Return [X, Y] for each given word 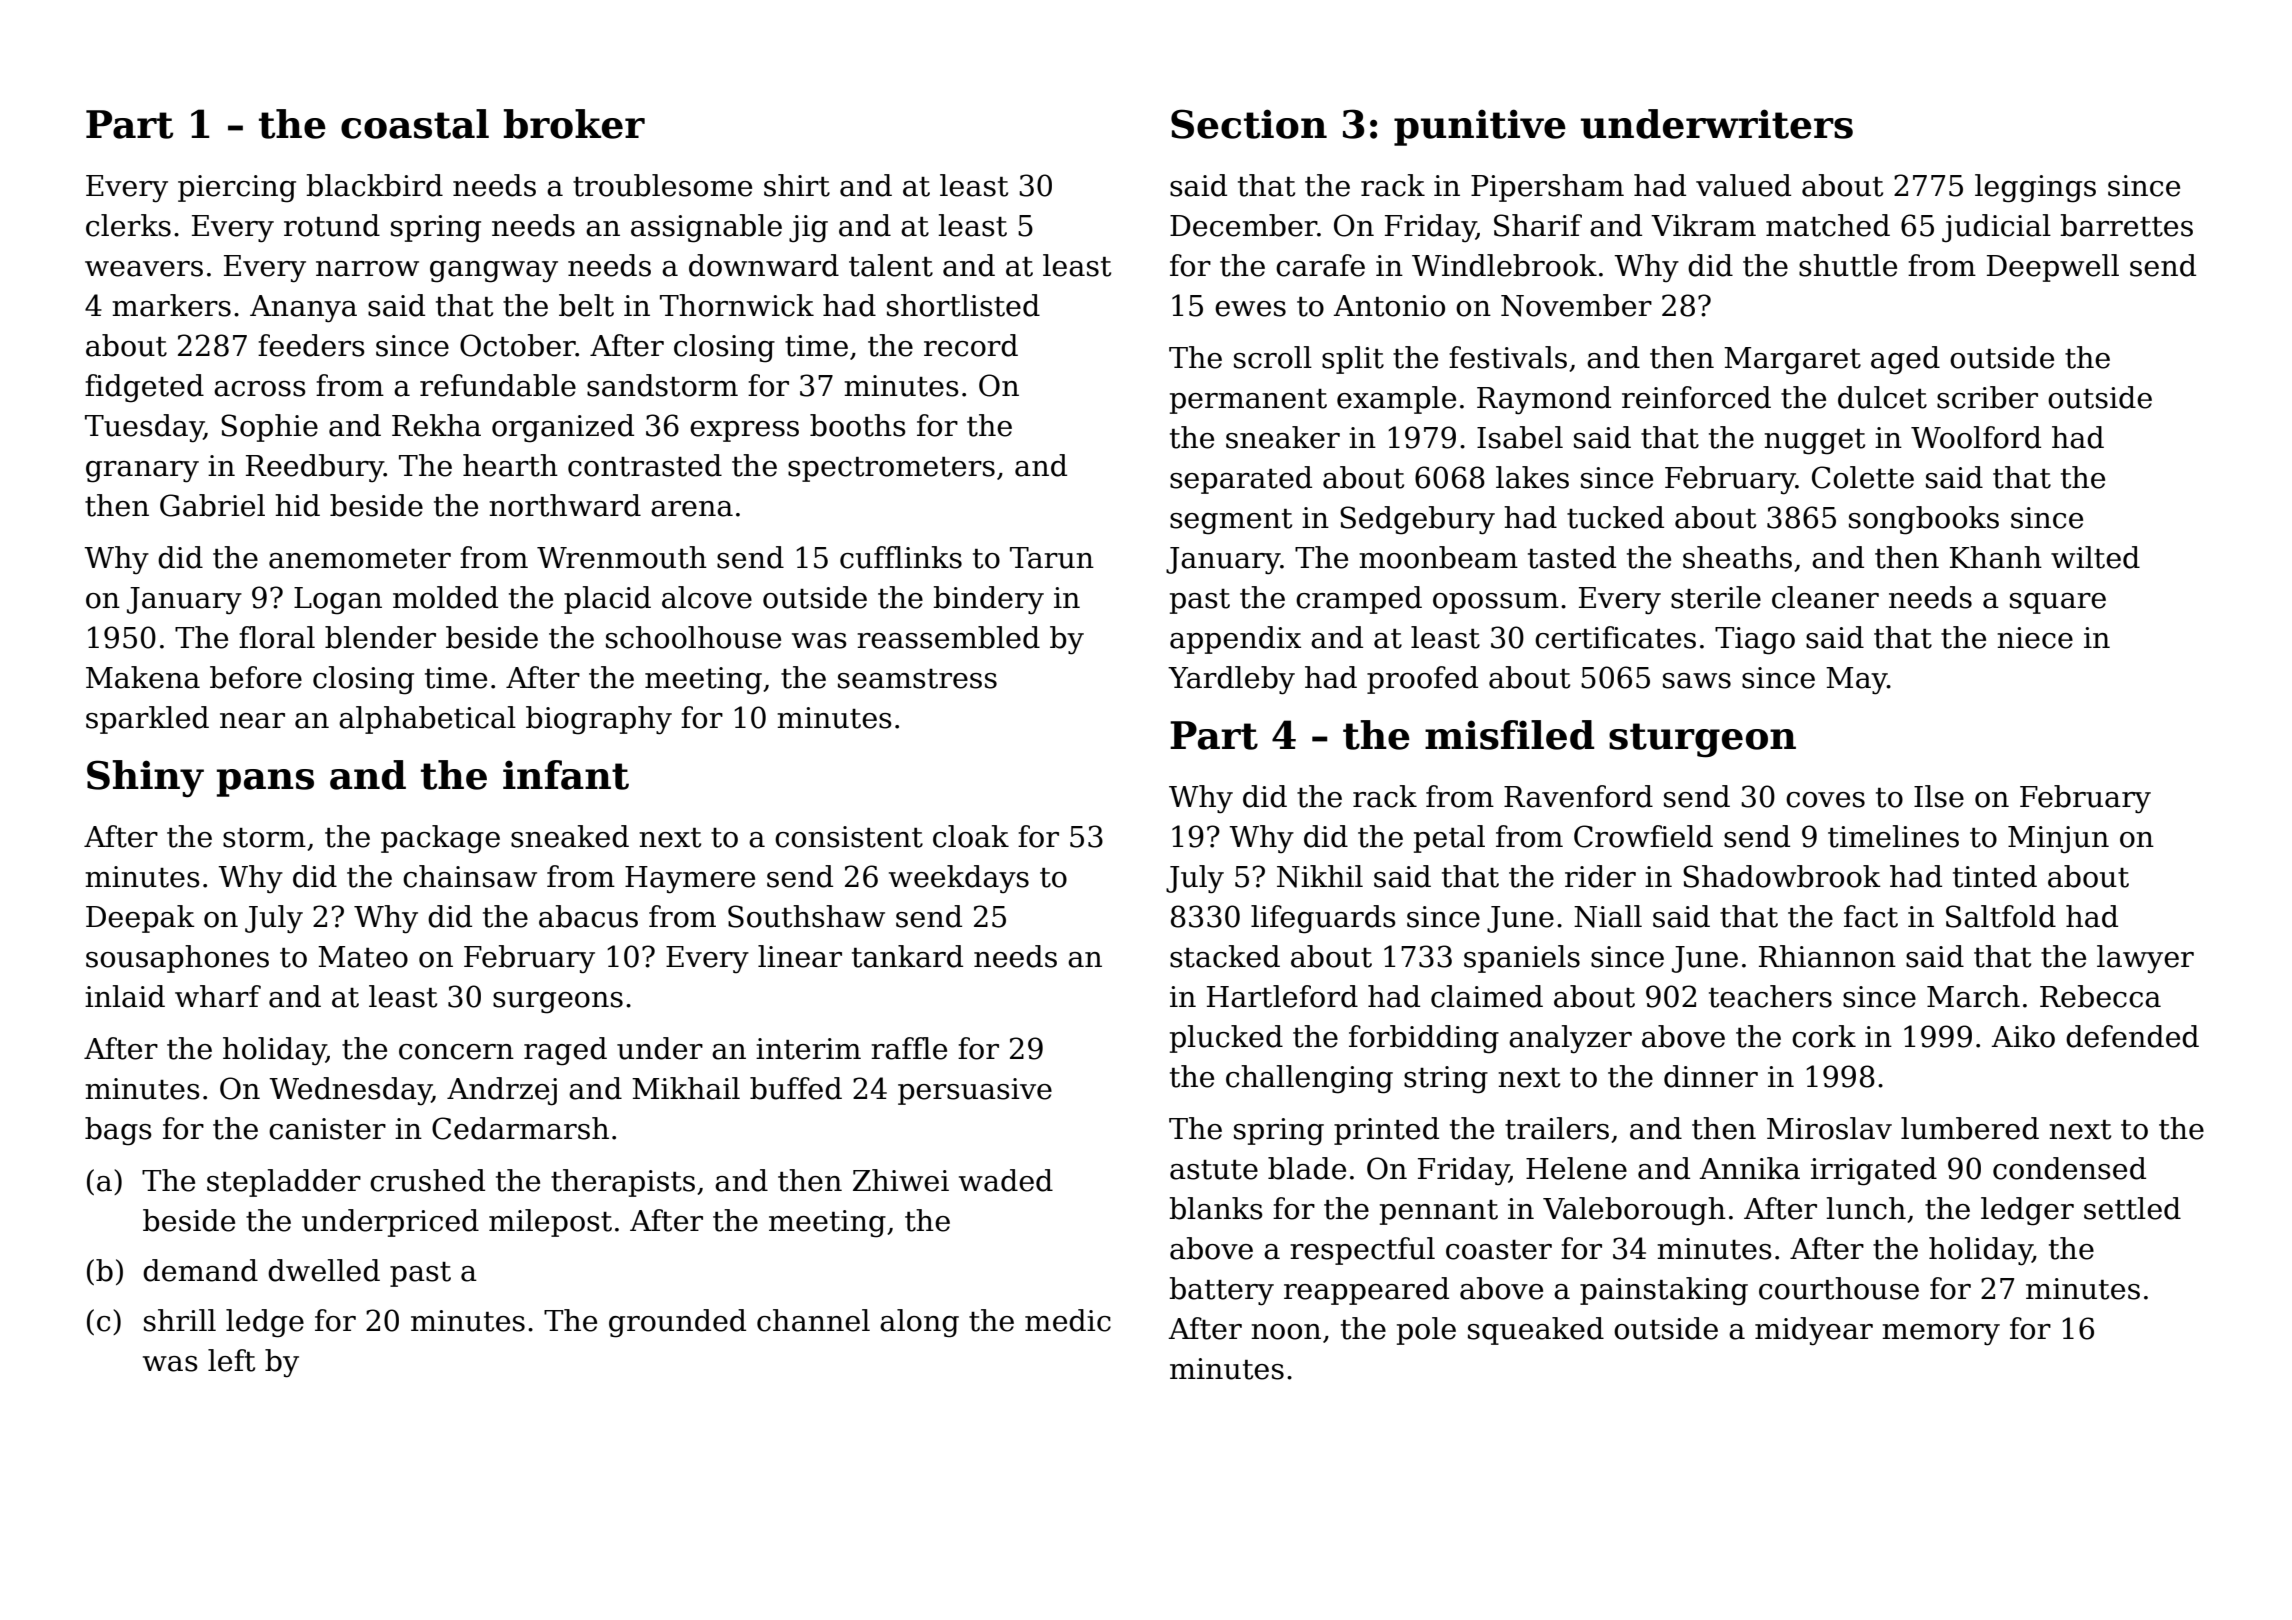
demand [200, 1270]
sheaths [1737, 557]
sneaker [1283, 437]
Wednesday [350, 1091]
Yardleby [1231, 680]
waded [1006, 1180]
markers [171, 305]
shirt [797, 185]
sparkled [147, 720]
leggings [2035, 188]
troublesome [662, 185]
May [1856, 681]
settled [2132, 1208]
